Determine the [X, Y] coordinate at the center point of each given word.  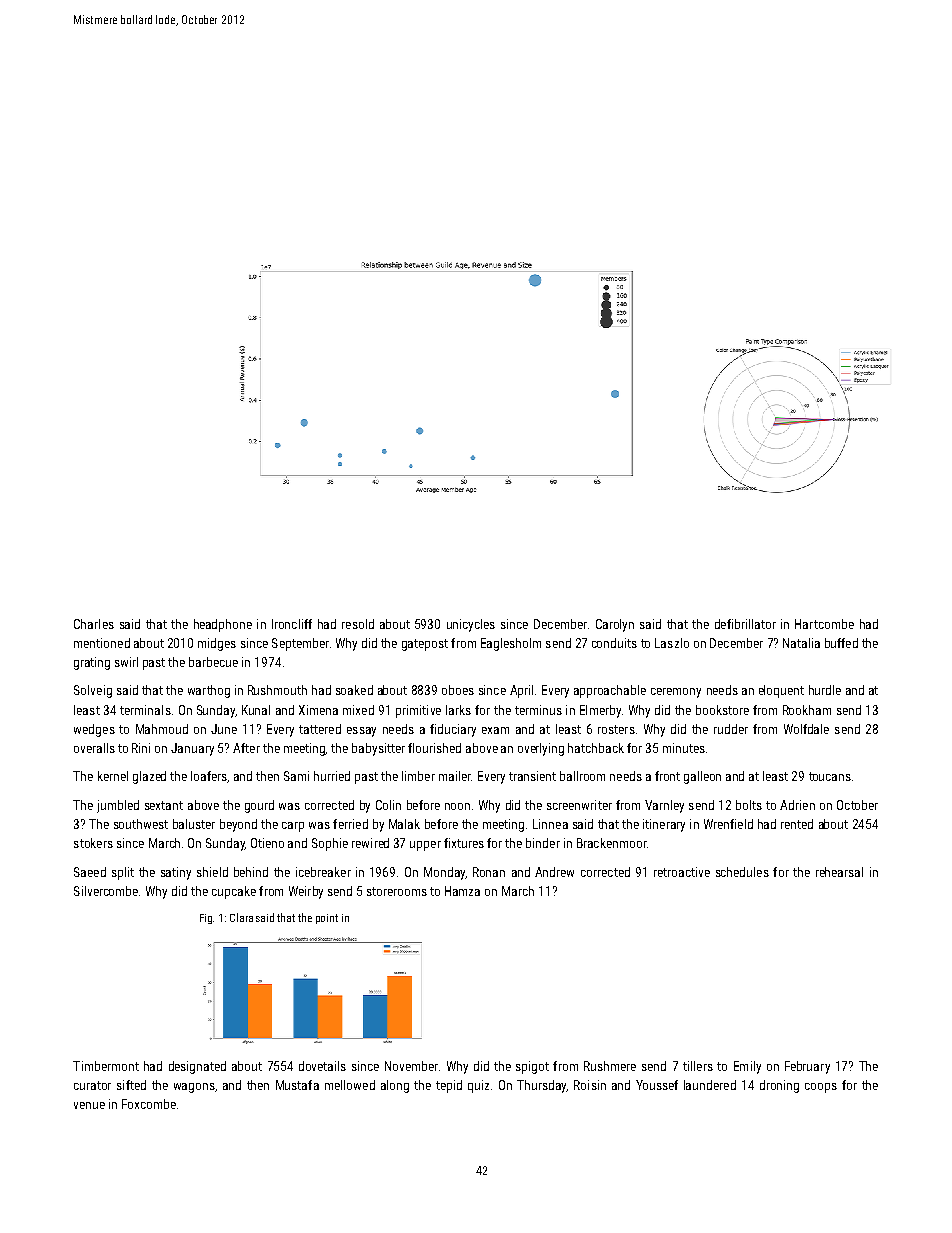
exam [495, 730]
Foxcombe [149, 1104]
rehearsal [839, 872]
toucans [830, 776]
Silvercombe [107, 891]
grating [92, 663]
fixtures [464, 843]
